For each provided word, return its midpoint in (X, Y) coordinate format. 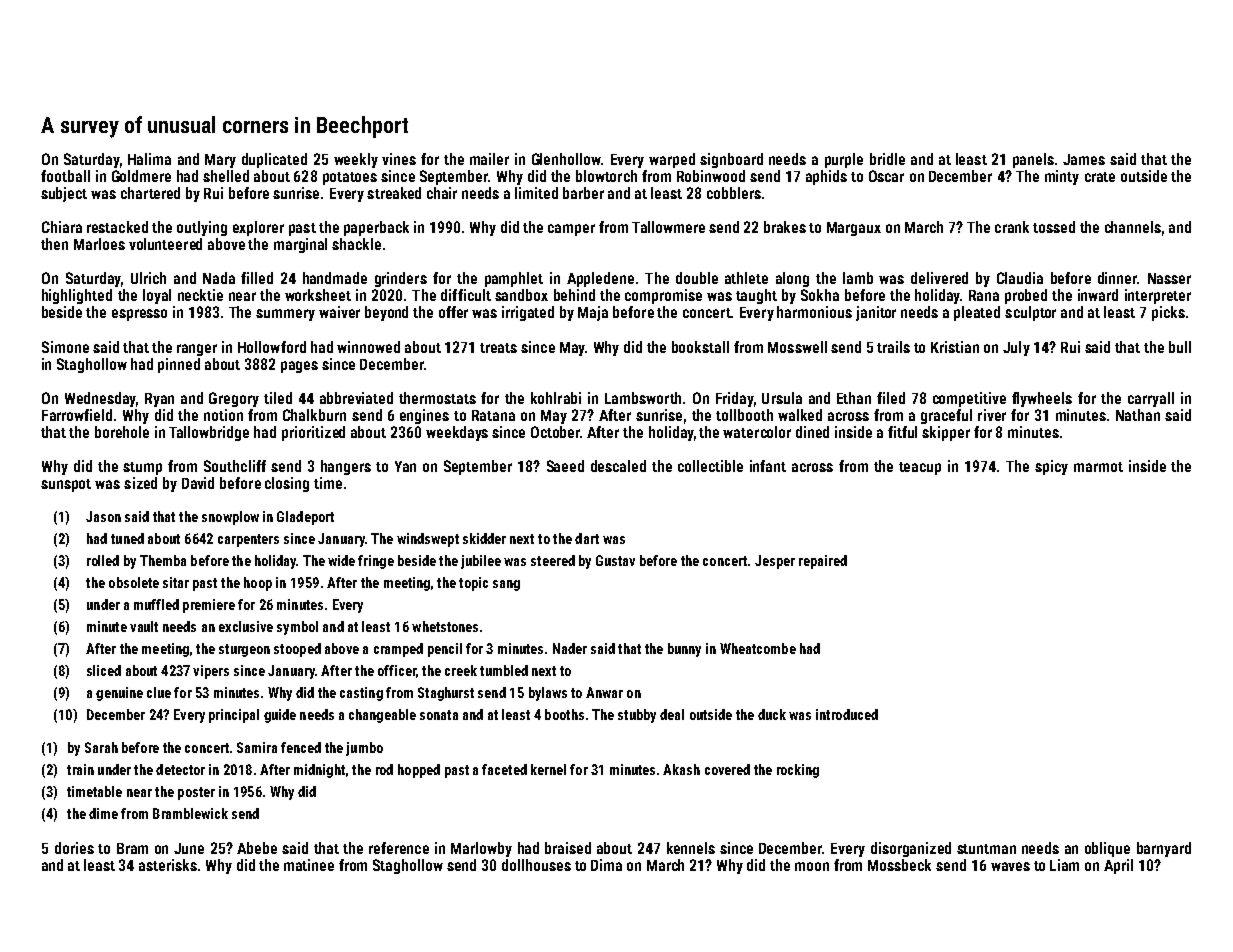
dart (587, 538)
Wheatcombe (758, 648)
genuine (119, 694)
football (65, 176)
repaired (823, 562)
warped (672, 160)
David (198, 483)
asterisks (168, 865)
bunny (684, 650)
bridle (887, 159)
